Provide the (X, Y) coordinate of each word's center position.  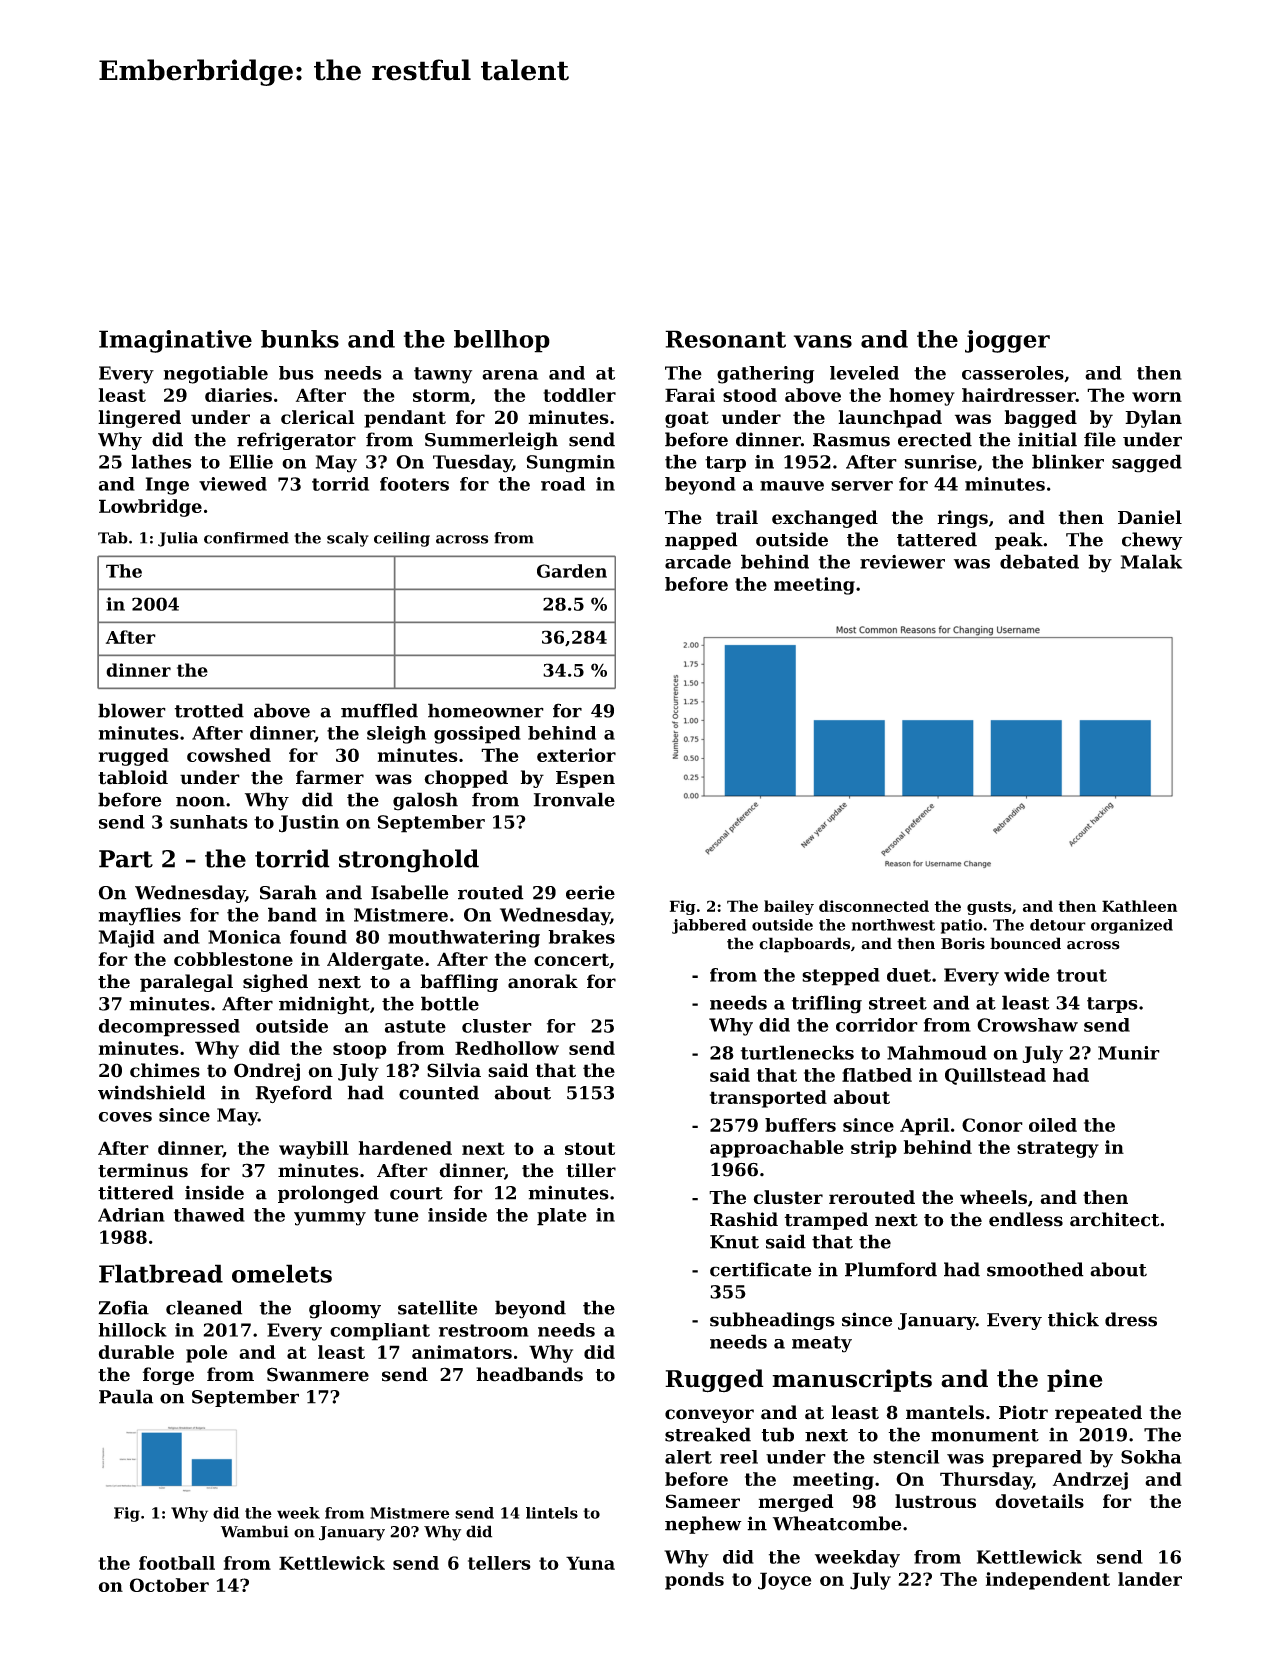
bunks (300, 339)
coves (125, 1117)
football (177, 1563)
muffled (379, 710)
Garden (572, 571)
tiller (591, 1170)
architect (1114, 1219)
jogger (1007, 341)
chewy (1152, 541)
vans (823, 341)
